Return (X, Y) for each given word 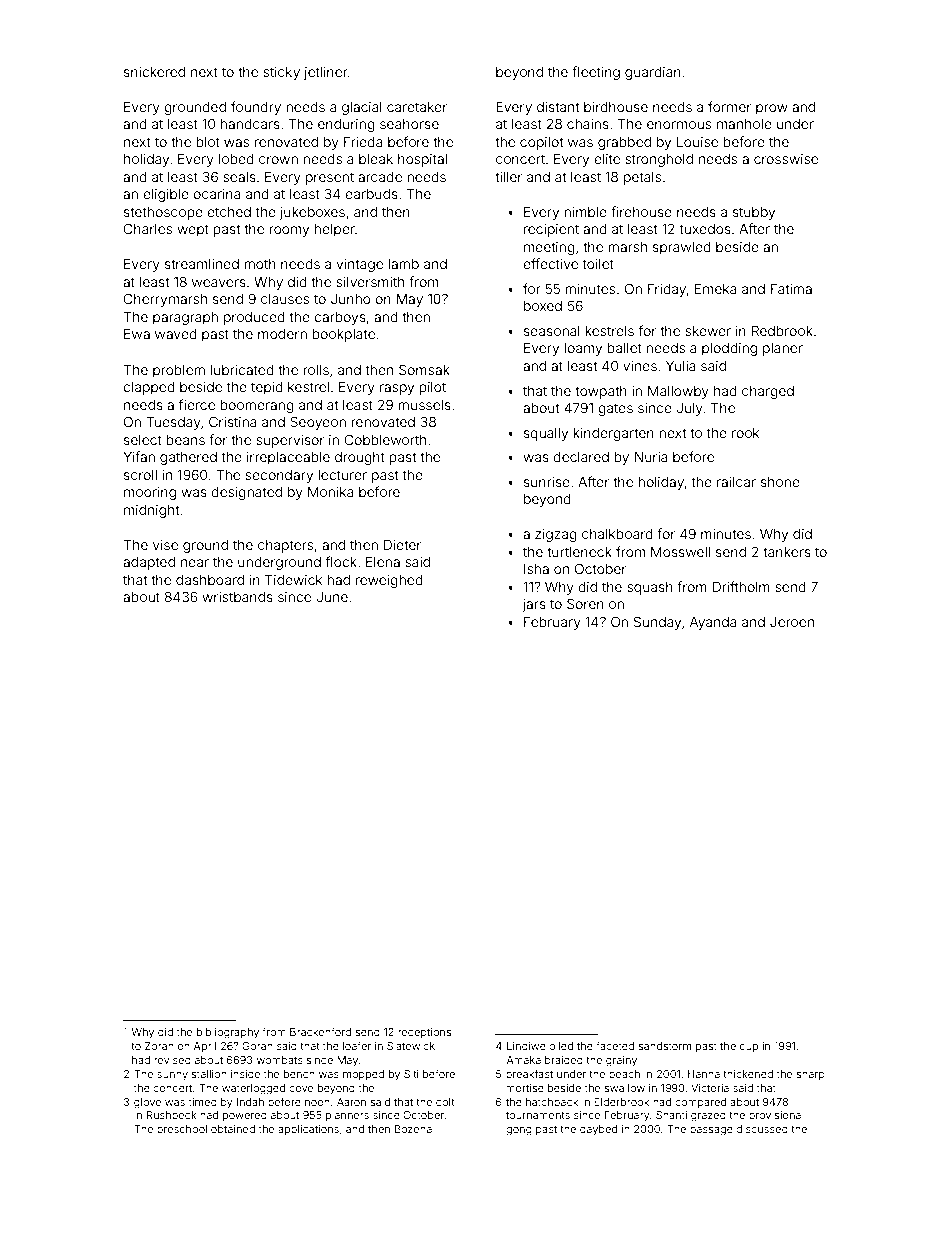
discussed (762, 1129)
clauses (285, 299)
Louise (697, 142)
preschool (182, 1130)
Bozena (413, 1129)
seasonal (552, 331)
